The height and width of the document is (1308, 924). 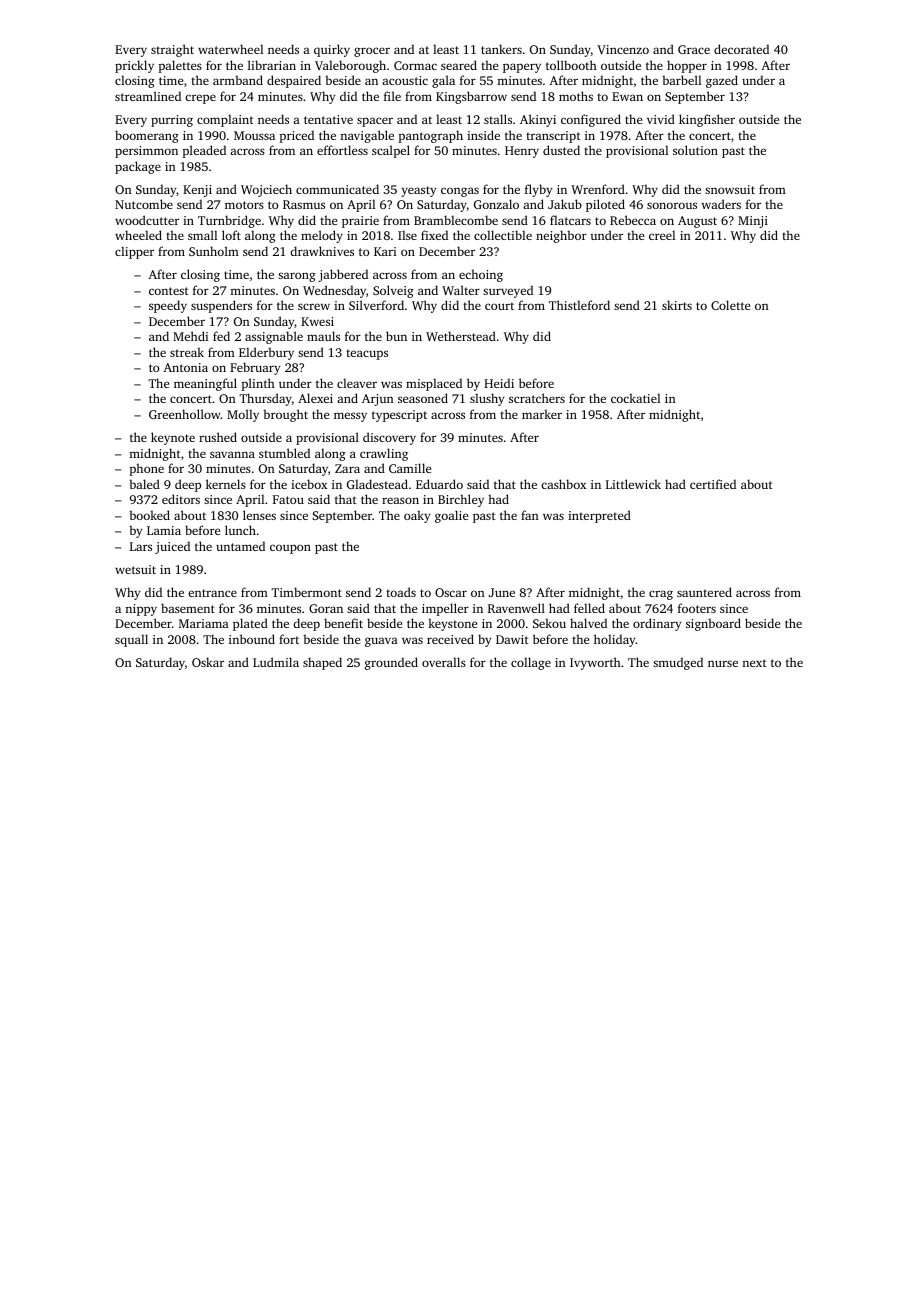 I want to click on certified, so click(x=713, y=484).
